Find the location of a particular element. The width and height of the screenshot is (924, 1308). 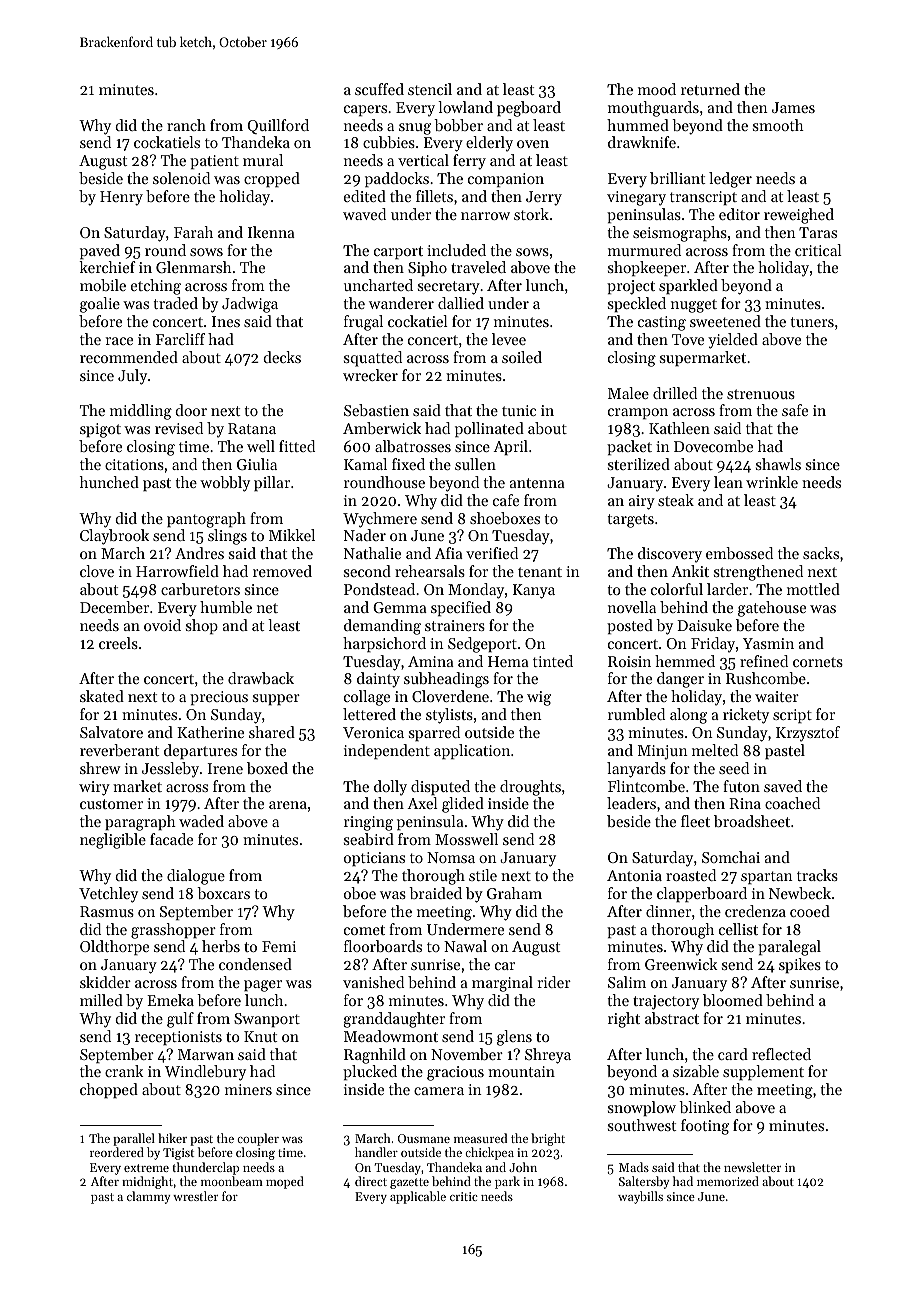

Nathalie is located at coordinates (372, 553).
